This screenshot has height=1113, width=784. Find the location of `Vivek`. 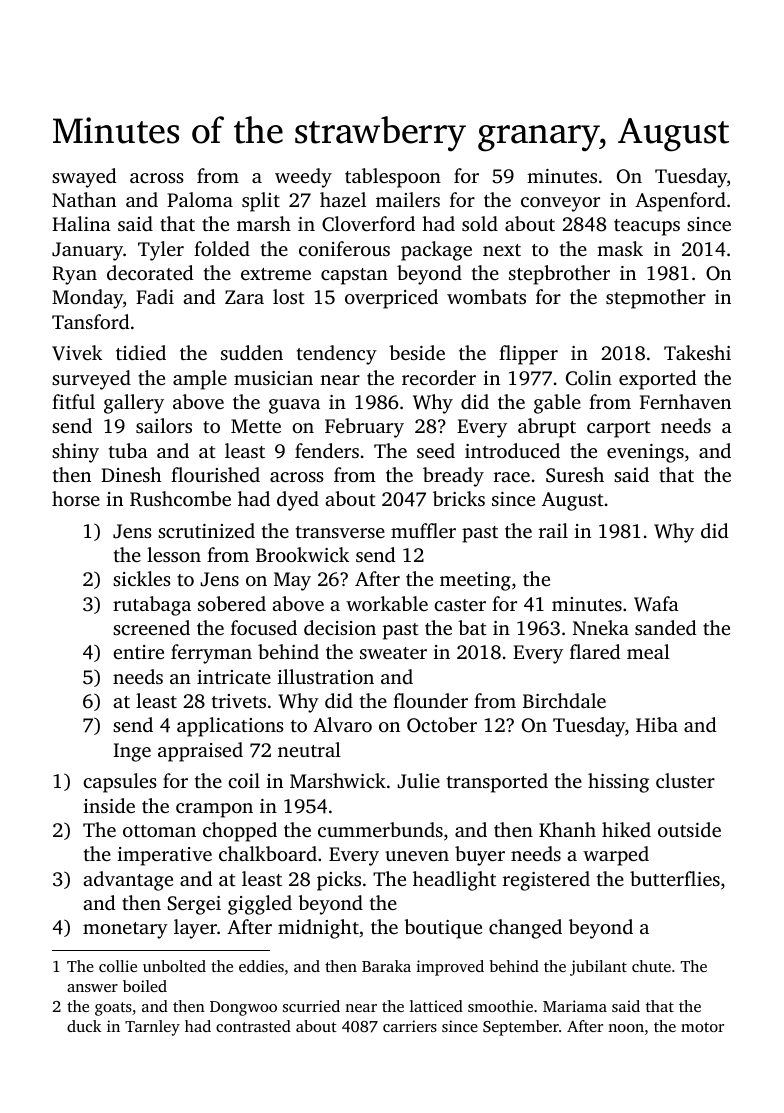

Vivek is located at coordinates (77, 353).
